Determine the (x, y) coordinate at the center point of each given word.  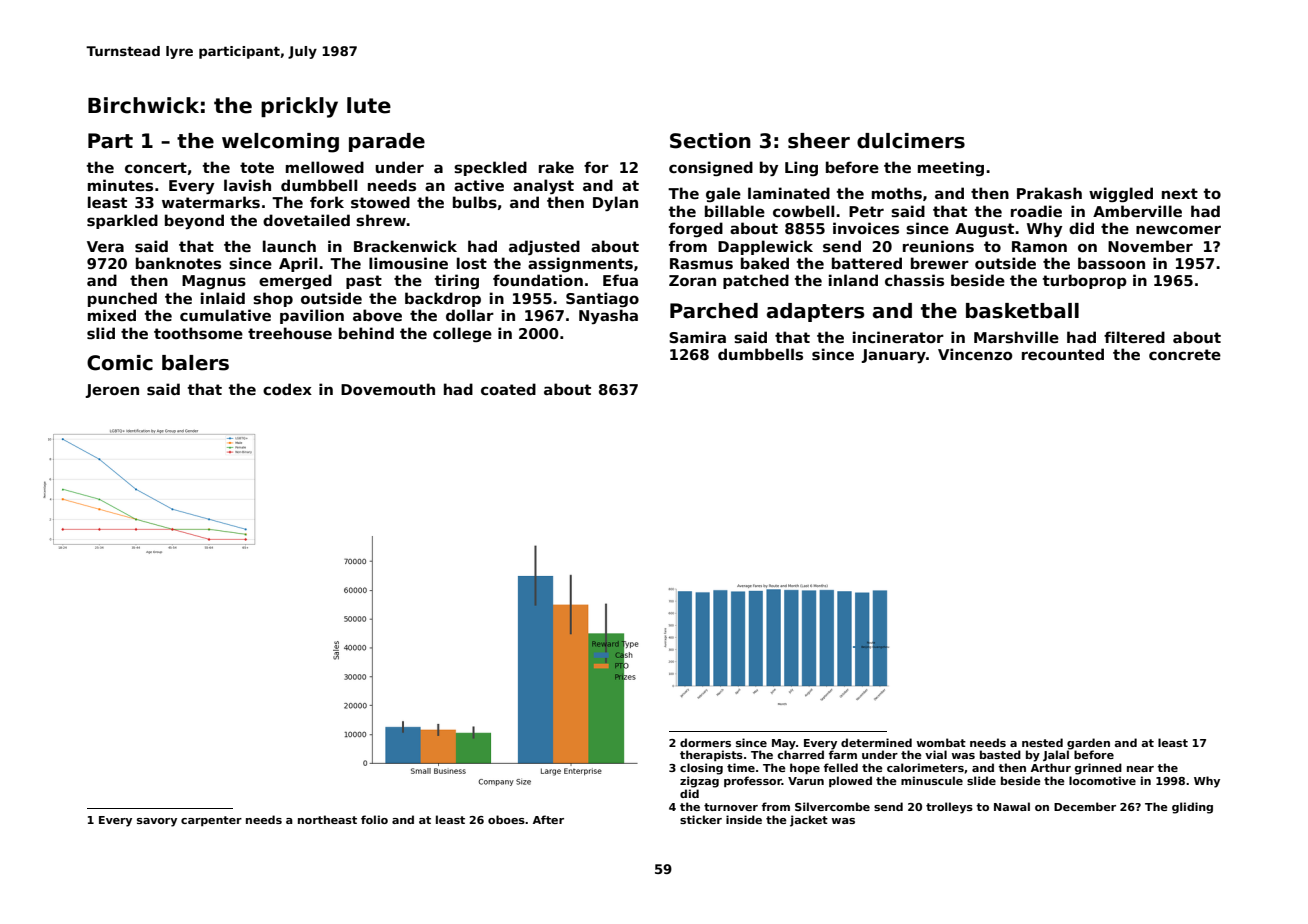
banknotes (178, 263)
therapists (711, 755)
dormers (705, 742)
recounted (1063, 354)
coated (508, 389)
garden (1088, 744)
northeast (327, 819)
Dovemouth (388, 389)
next (1180, 193)
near (1140, 769)
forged (696, 229)
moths (897, 193)
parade (387, 142)
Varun (806, 781)
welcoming (280, 143)
